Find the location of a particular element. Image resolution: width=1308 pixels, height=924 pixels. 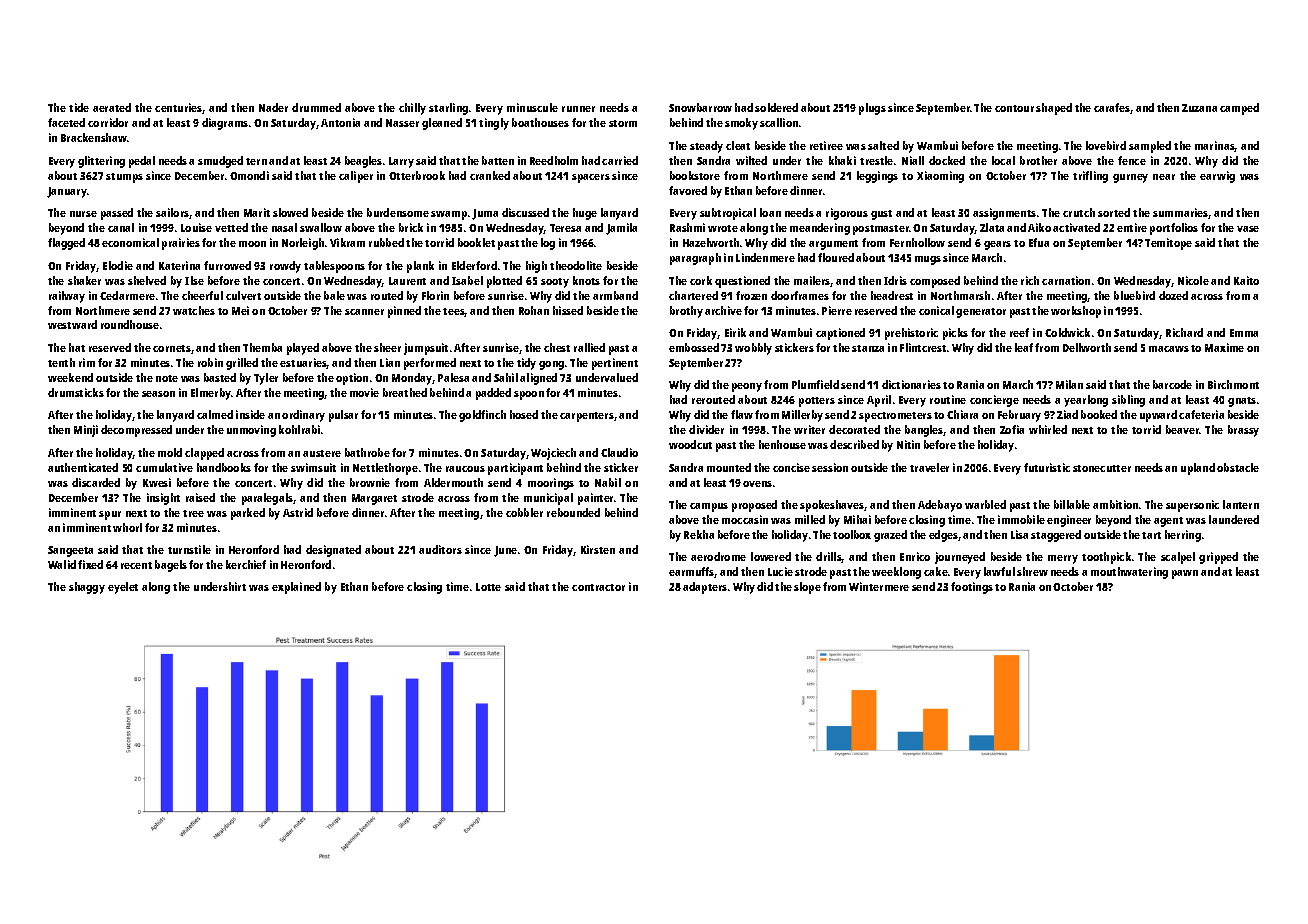

minuscule is located at coordinates (532, 107).
